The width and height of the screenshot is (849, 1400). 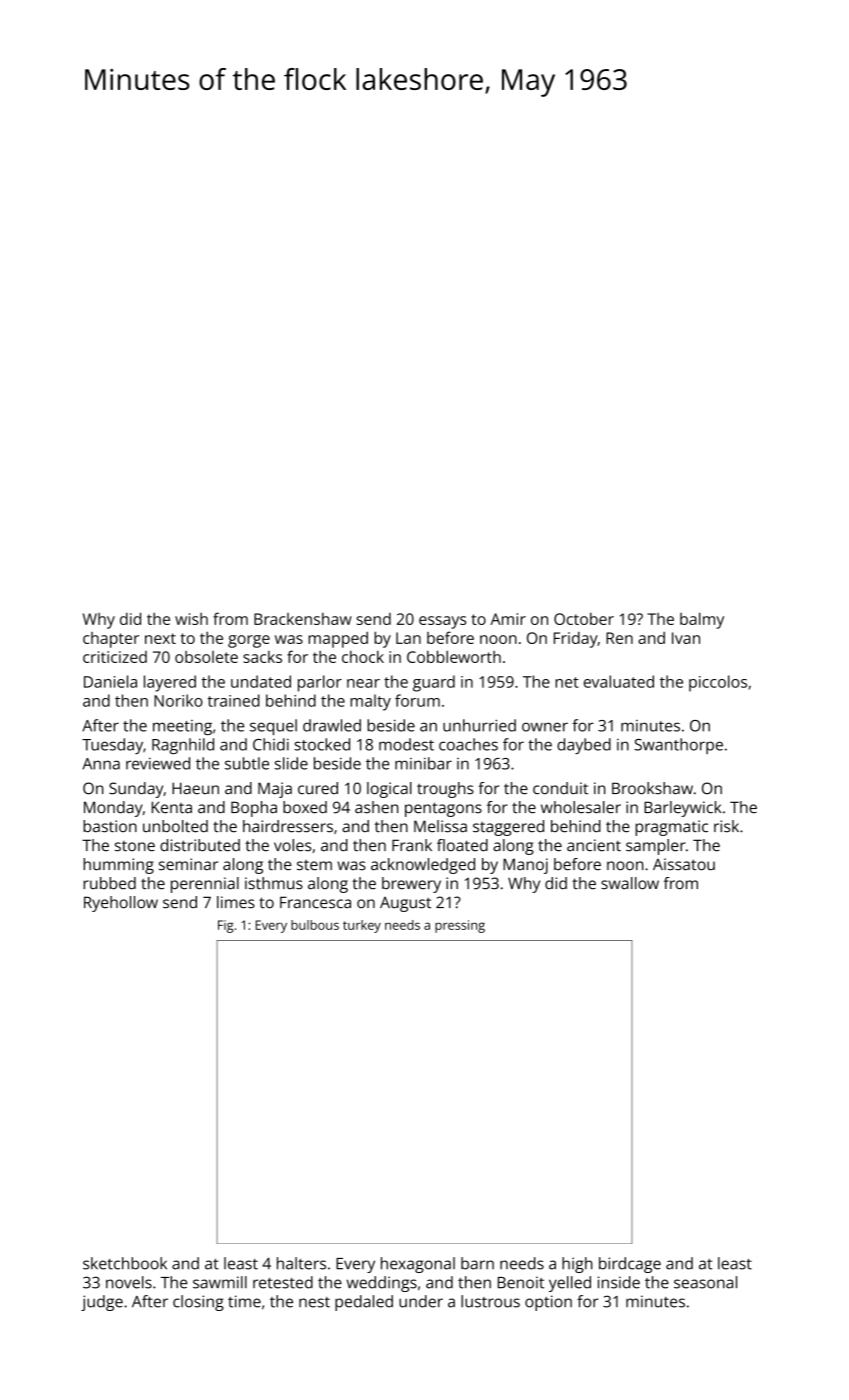 I want to click on pressing, so click(x=460, y=926).
